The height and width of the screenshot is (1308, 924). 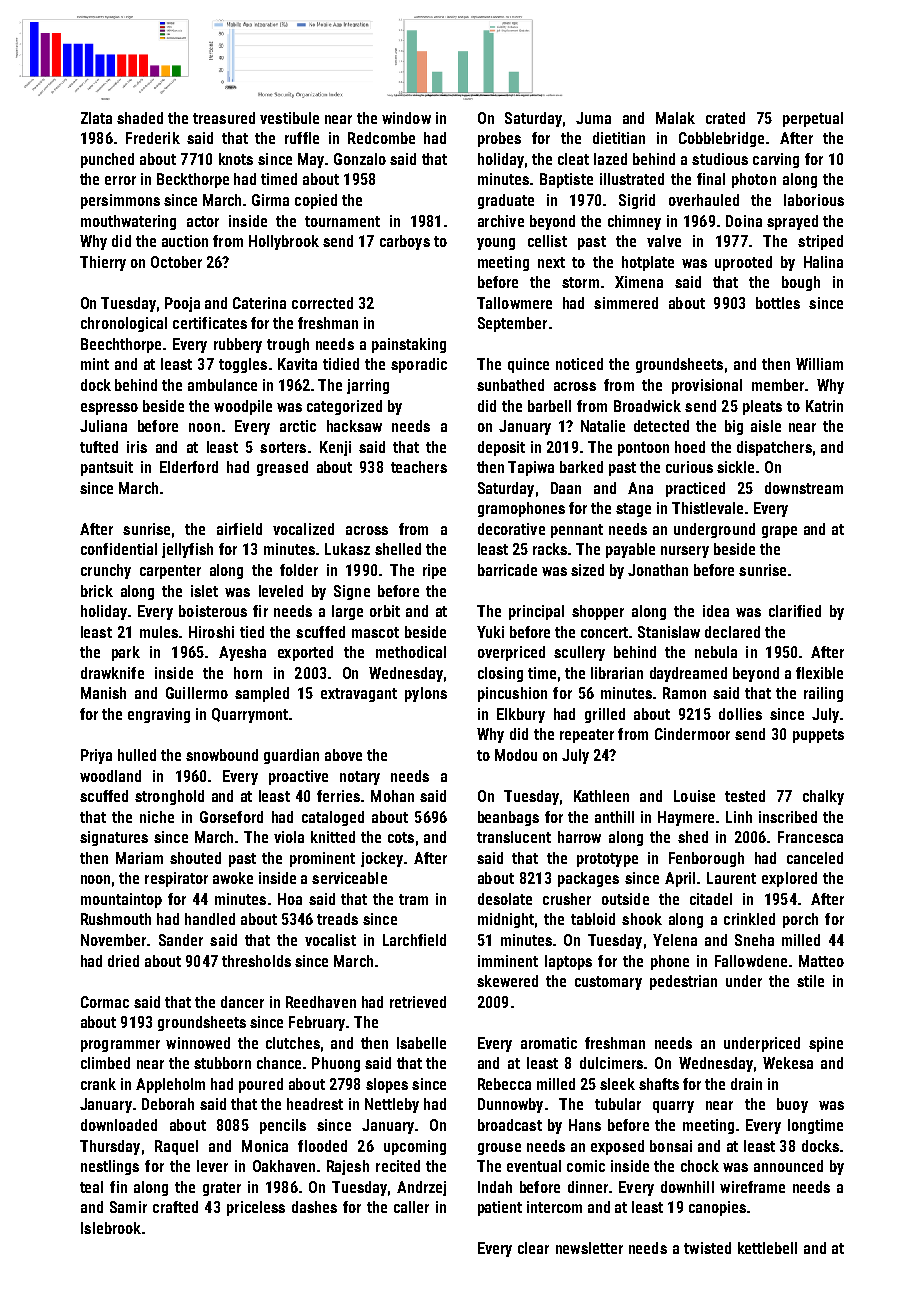 I want to click on puppets, so click(x=818, y=736).
